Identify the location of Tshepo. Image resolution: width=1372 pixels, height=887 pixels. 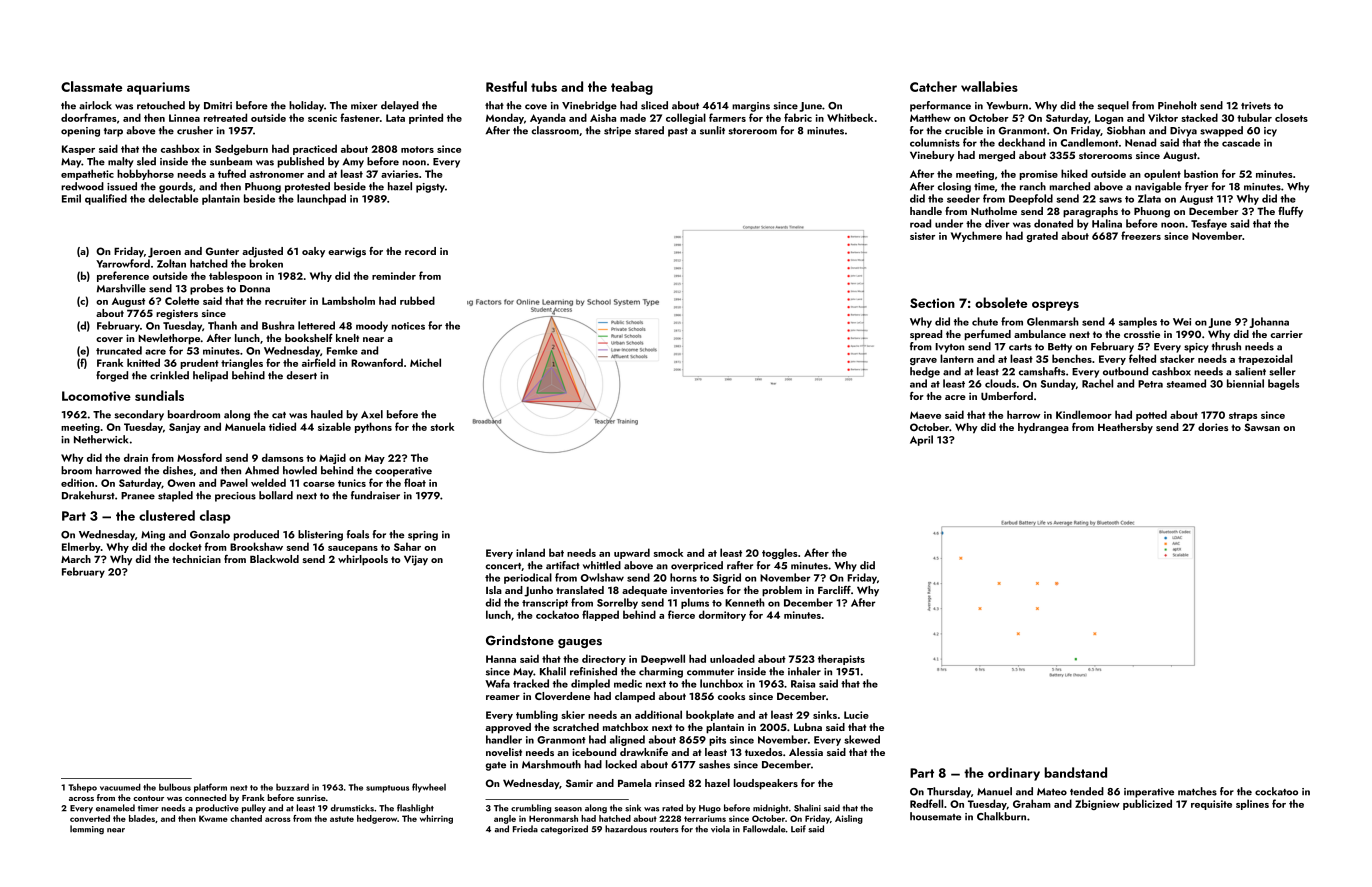
(82, 788).
